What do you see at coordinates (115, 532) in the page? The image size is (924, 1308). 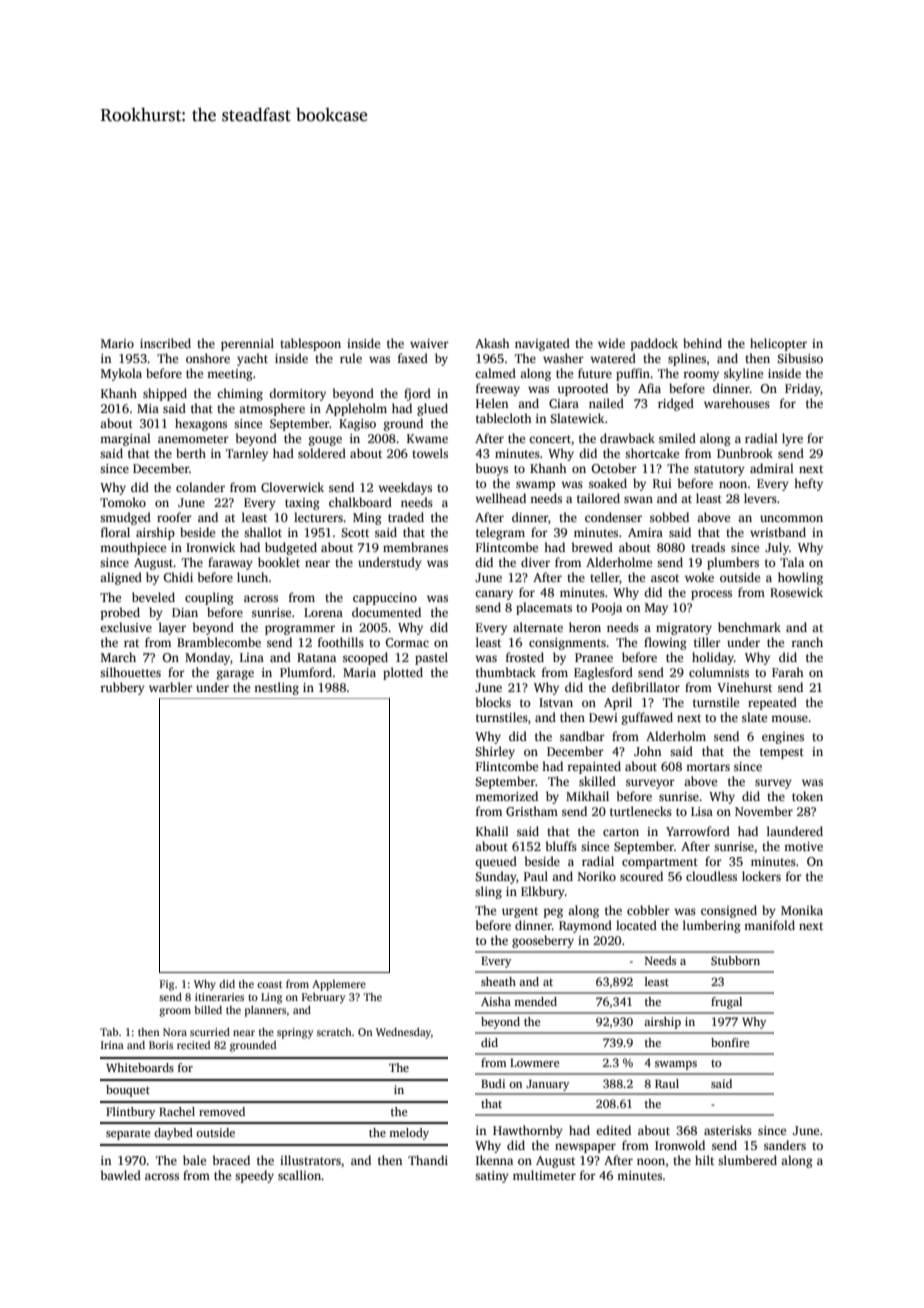 I see `floral` at bounding box center [115, 532].
